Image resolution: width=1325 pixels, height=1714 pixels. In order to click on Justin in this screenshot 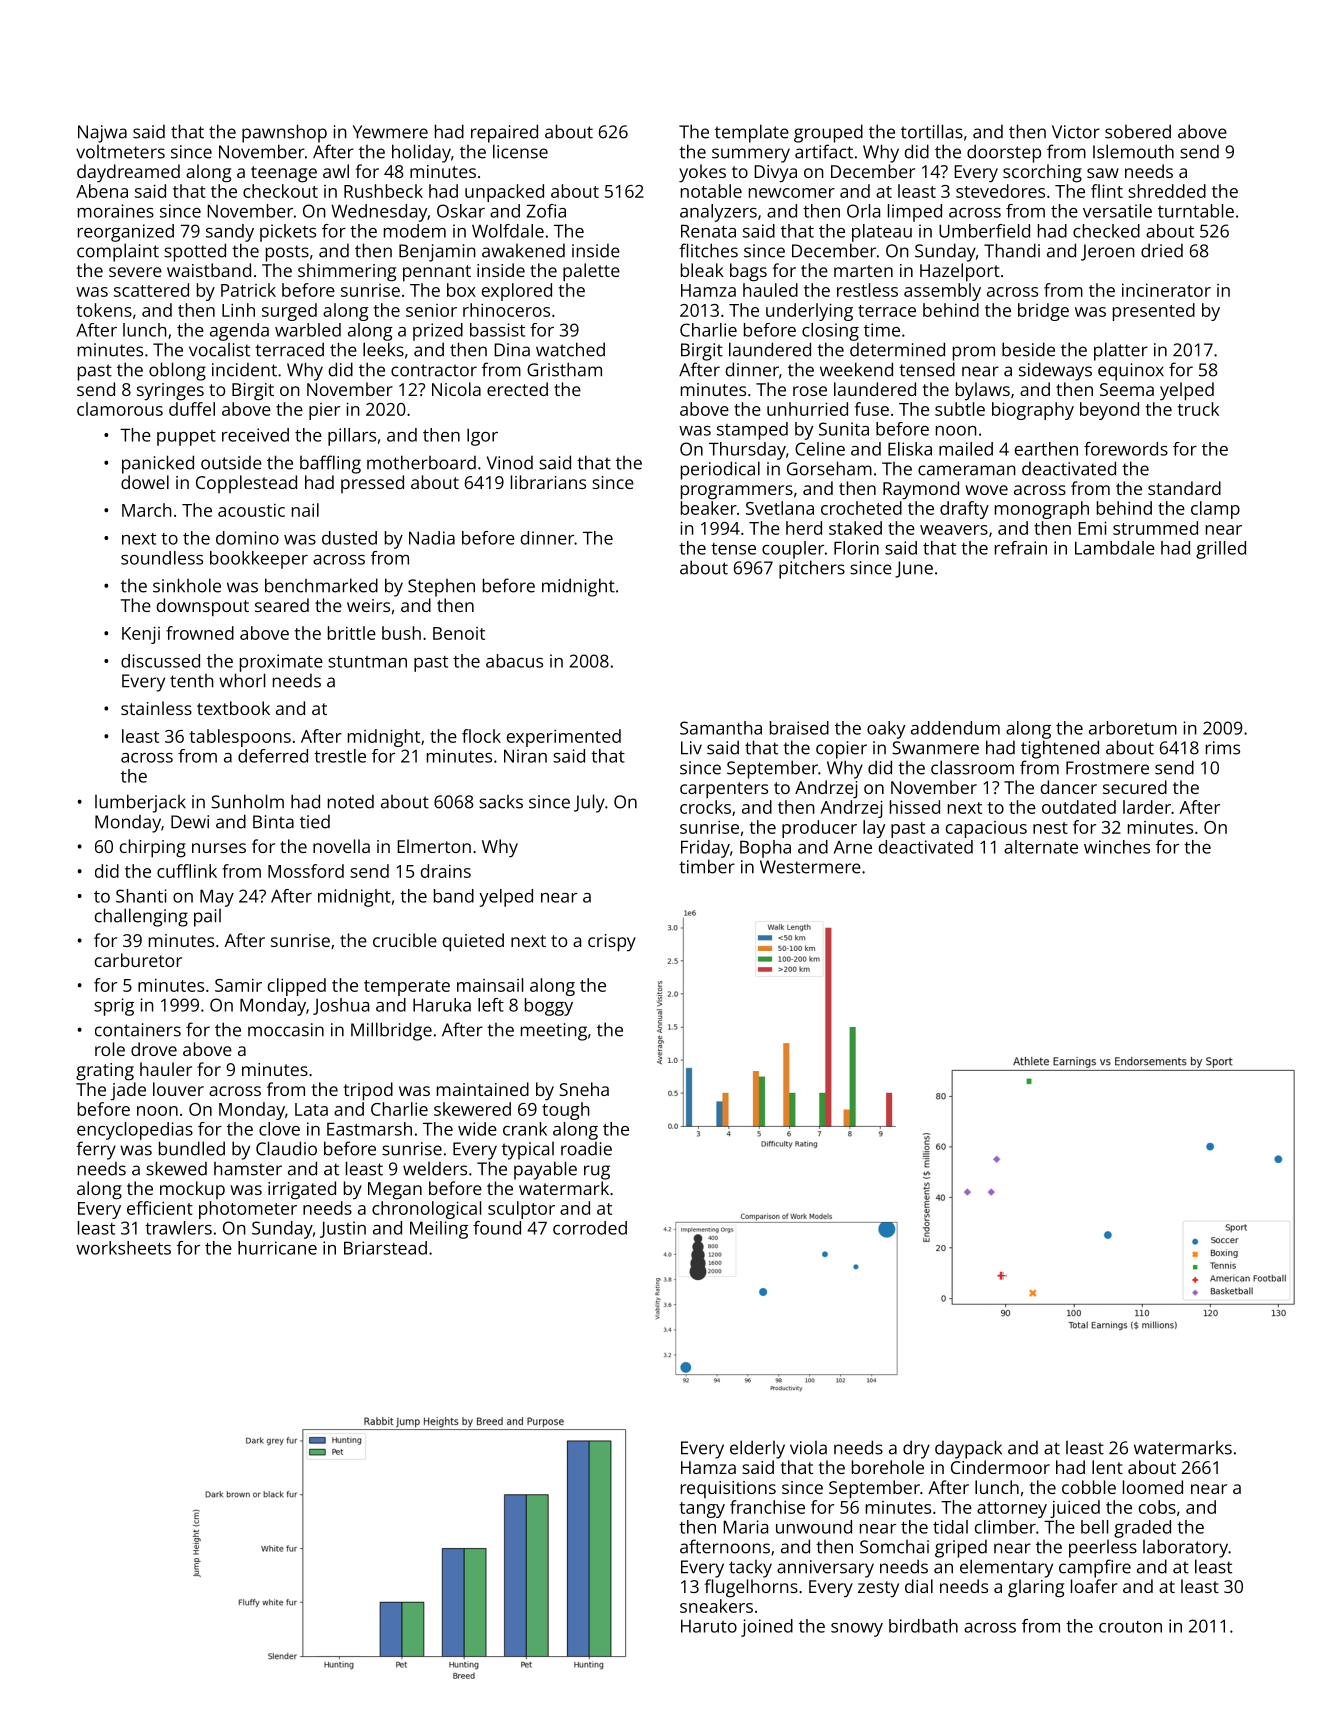, I will do `click(343, 1229)`.
